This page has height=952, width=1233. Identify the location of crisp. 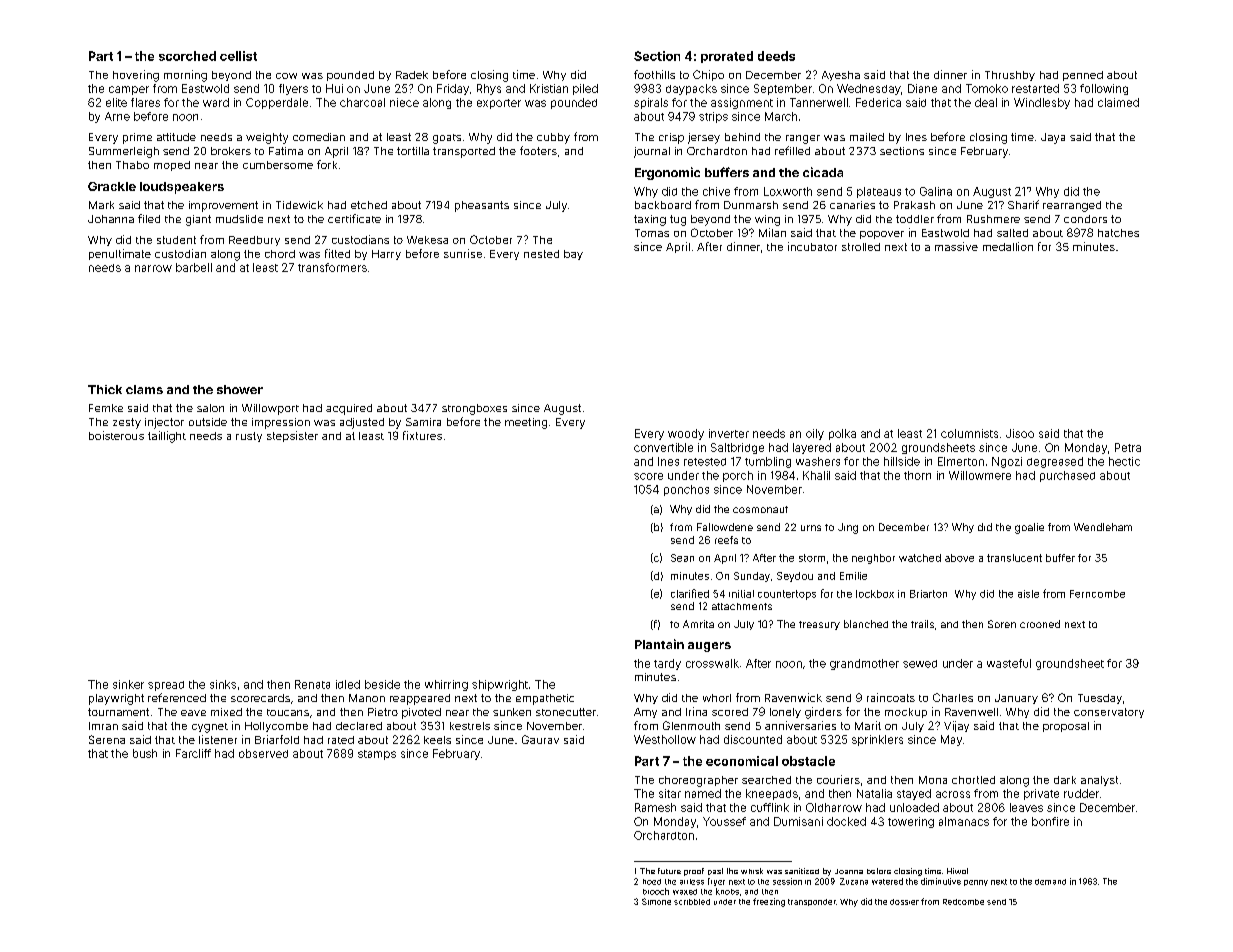
(671, 138).
